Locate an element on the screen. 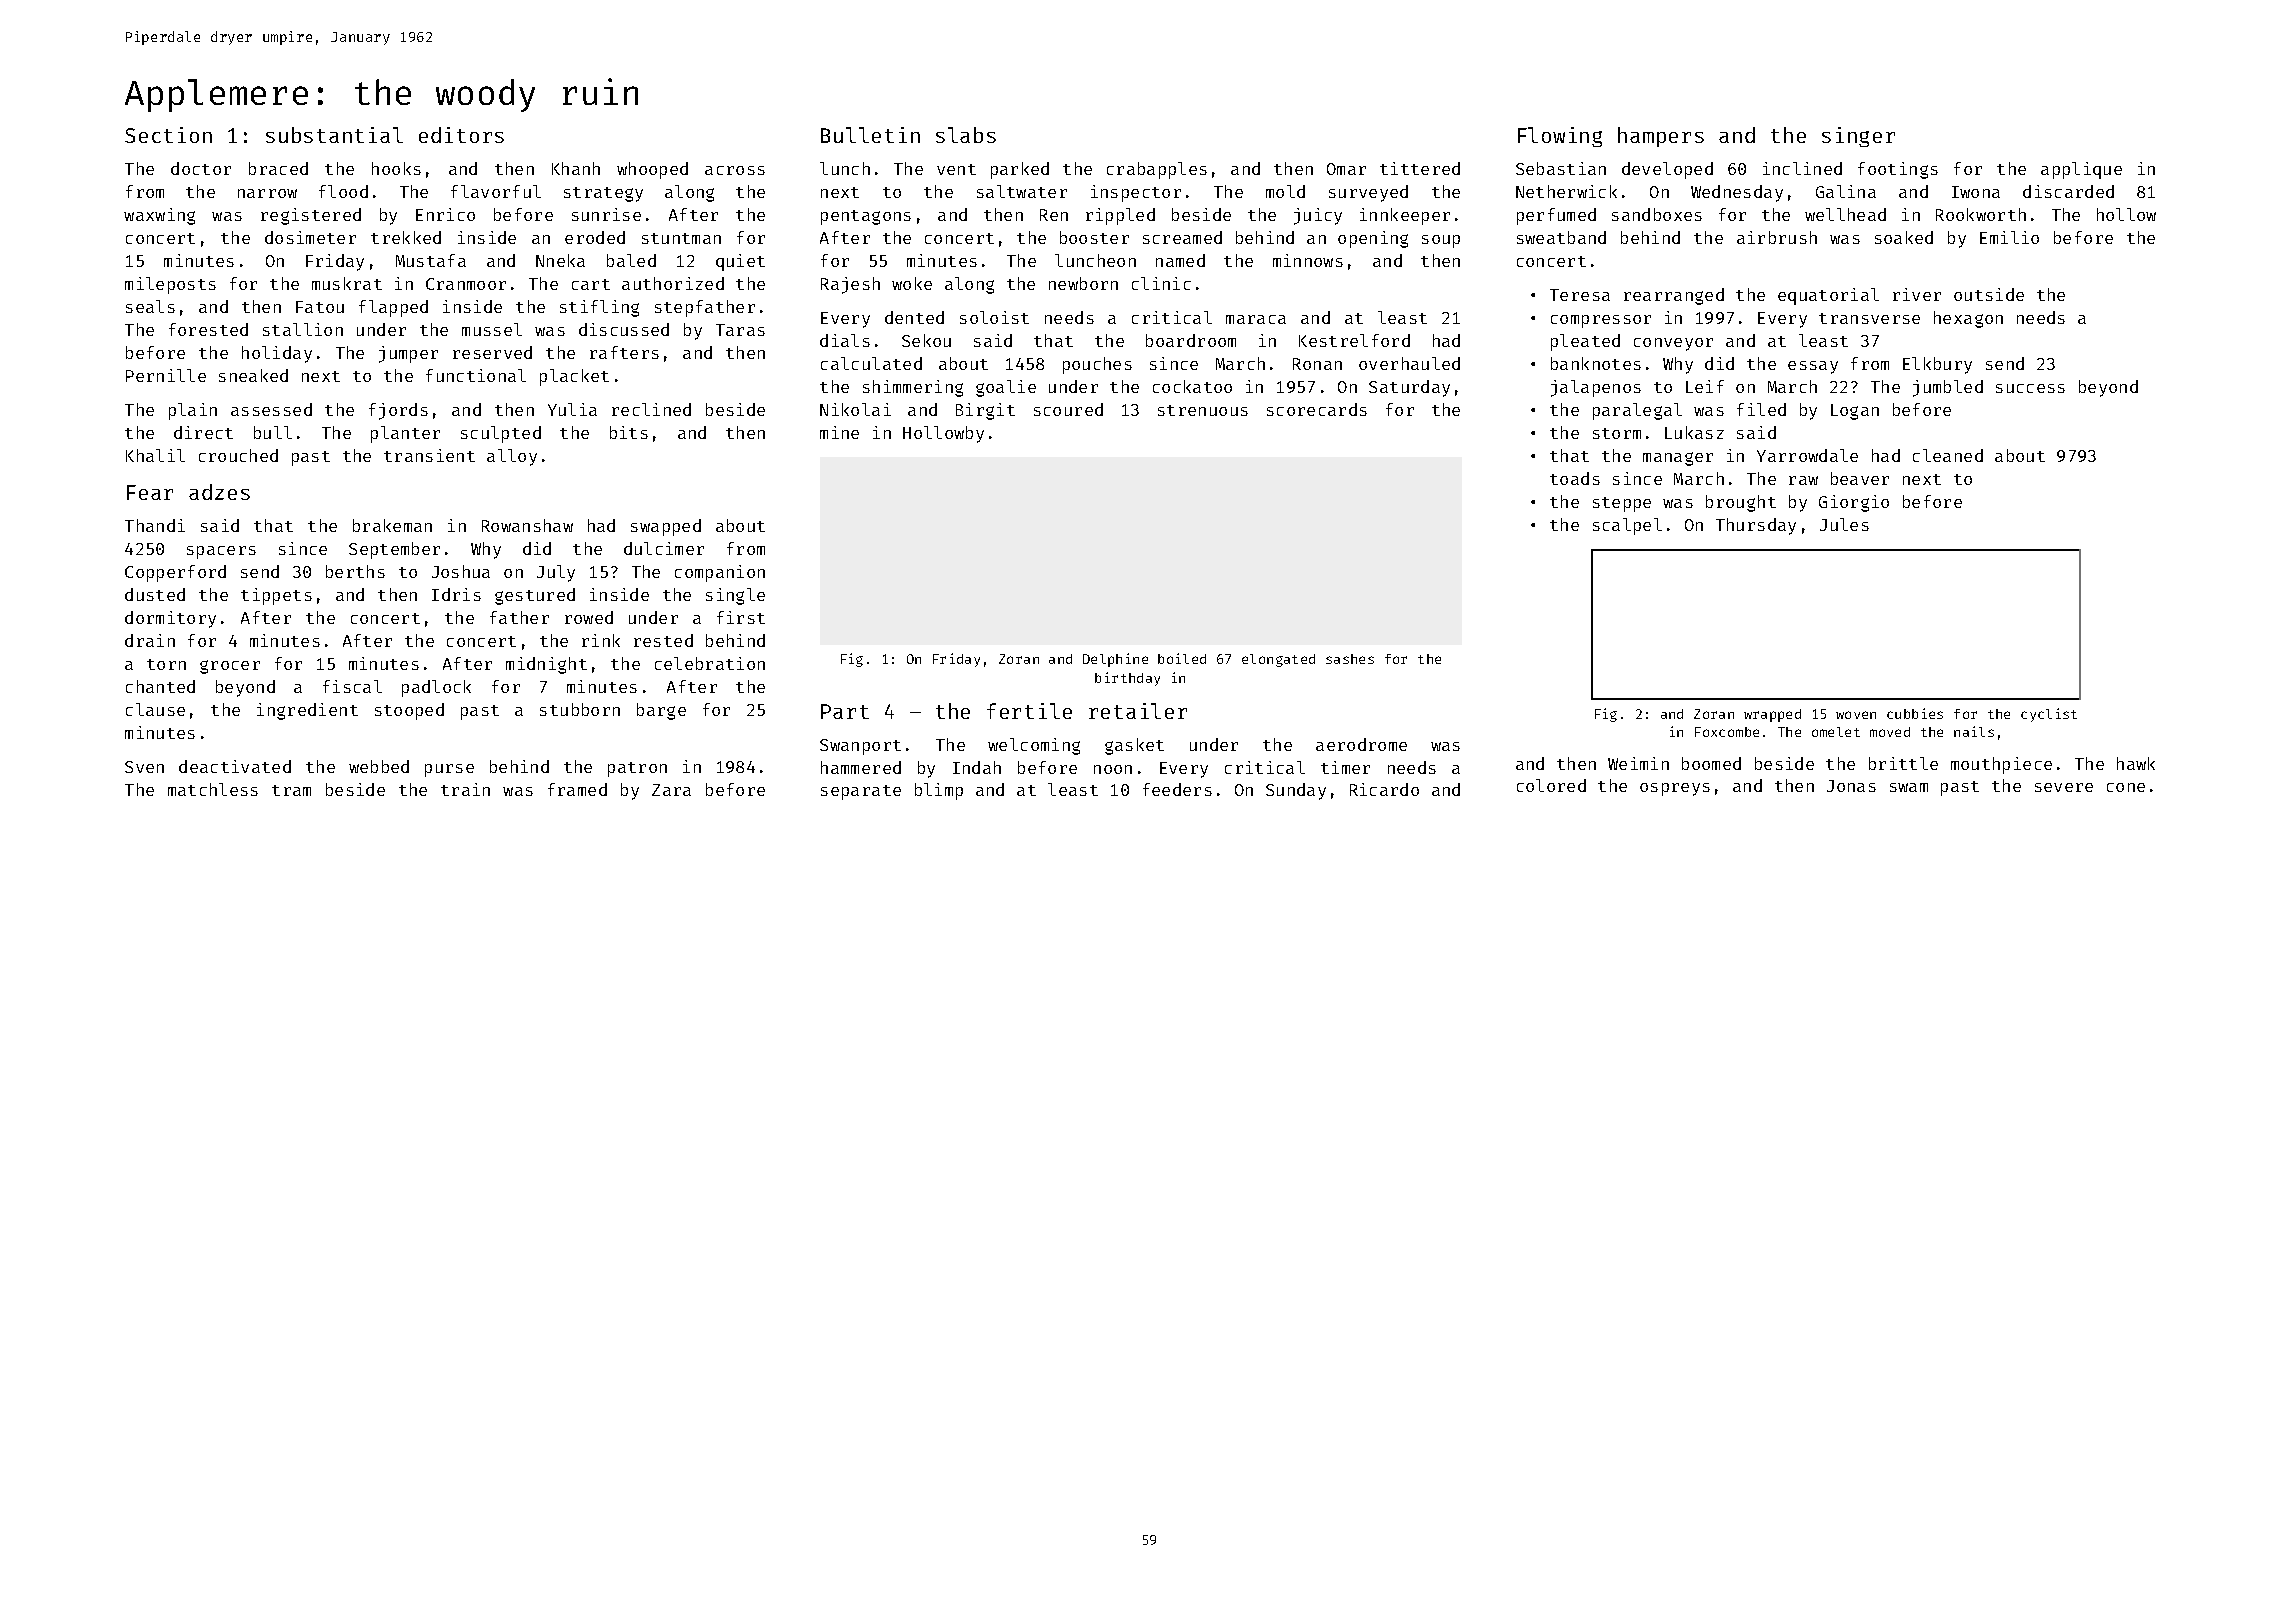  feeders is located at coordinates (1177, 789).
